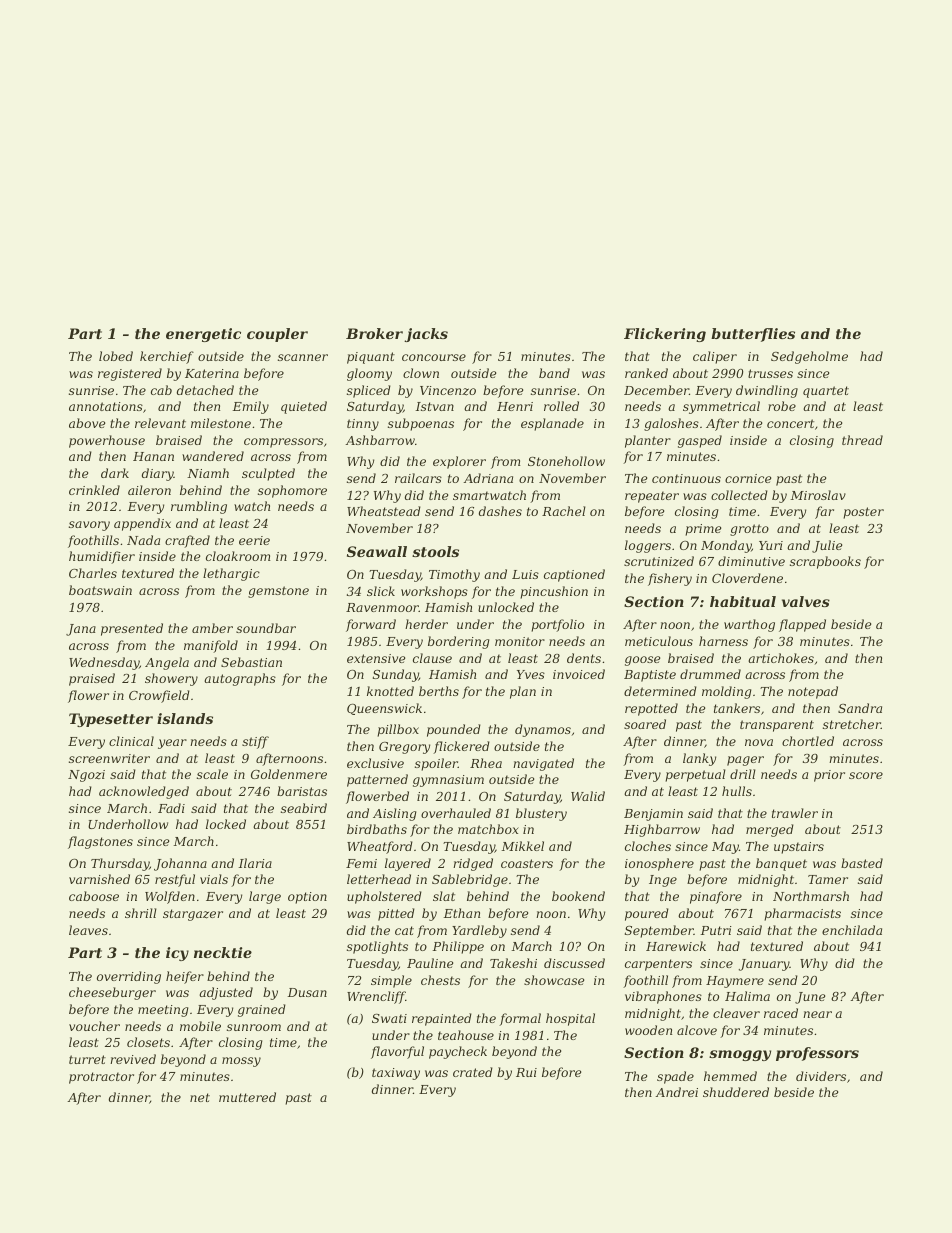  What do you see at coordinates (86, 776) in the screenshot?
I see `Ngozi` at bounding box center [86, 776].
